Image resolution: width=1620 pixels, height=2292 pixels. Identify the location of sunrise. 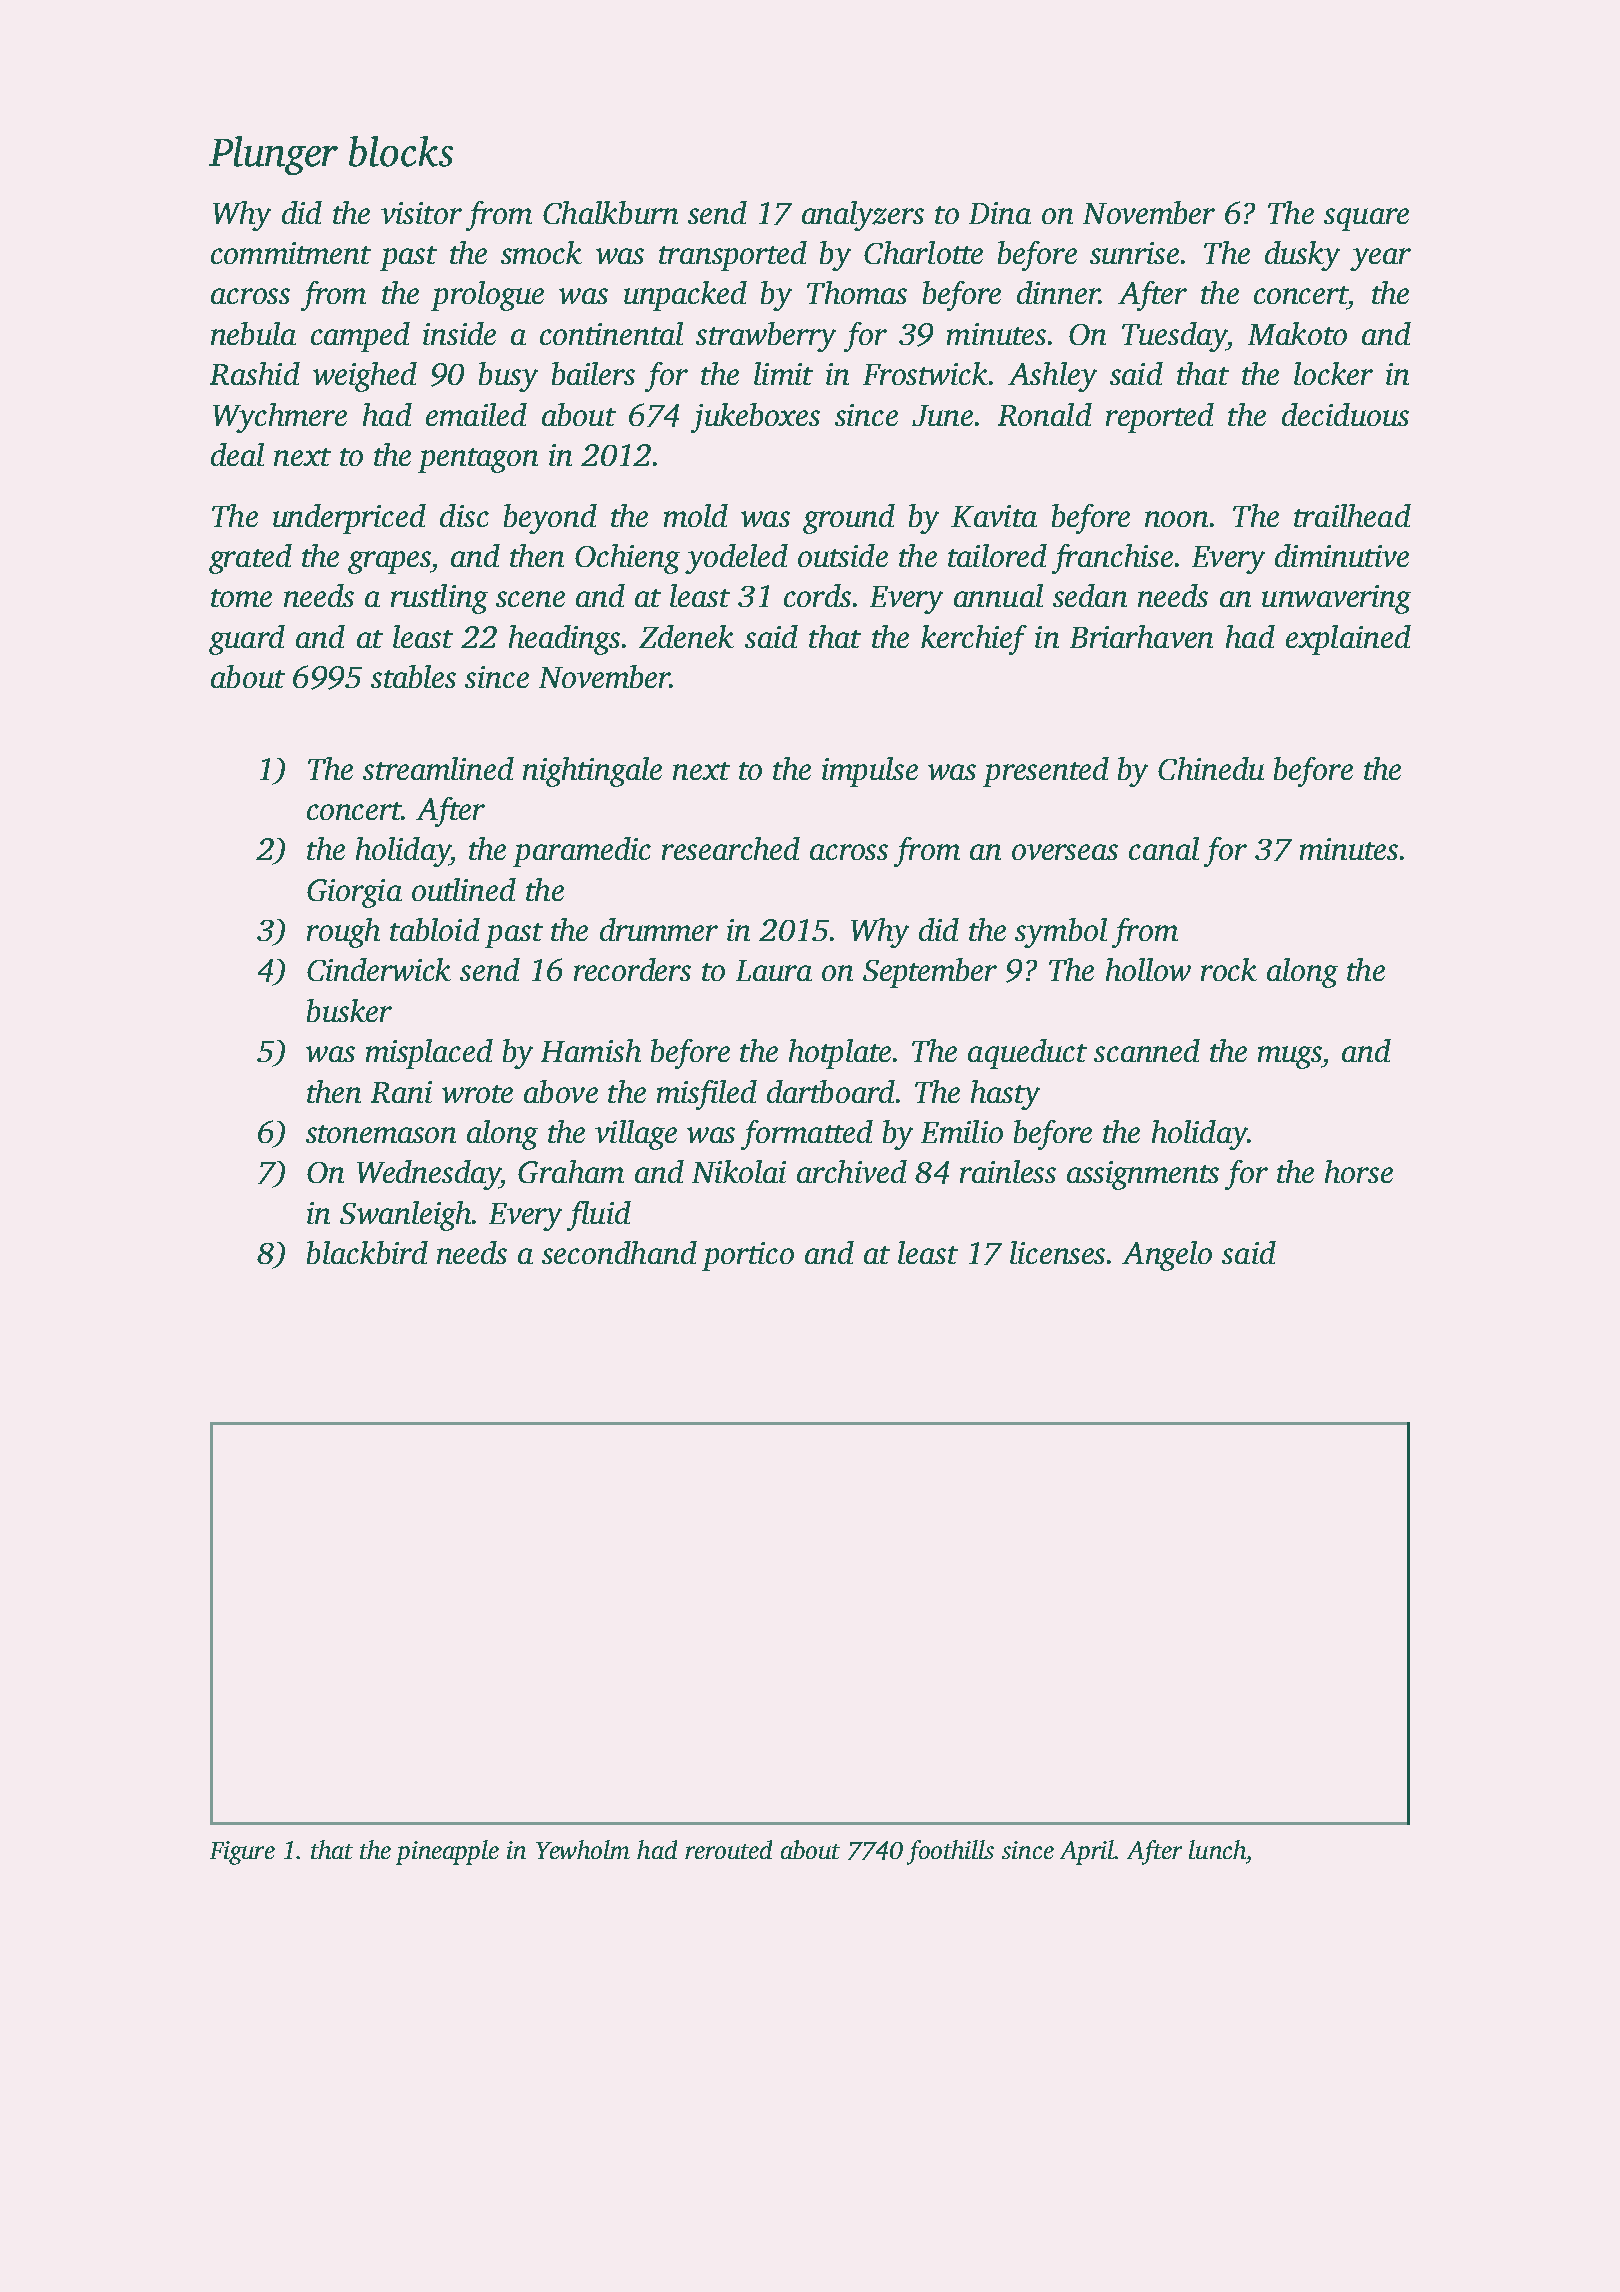
(1134, 253).
